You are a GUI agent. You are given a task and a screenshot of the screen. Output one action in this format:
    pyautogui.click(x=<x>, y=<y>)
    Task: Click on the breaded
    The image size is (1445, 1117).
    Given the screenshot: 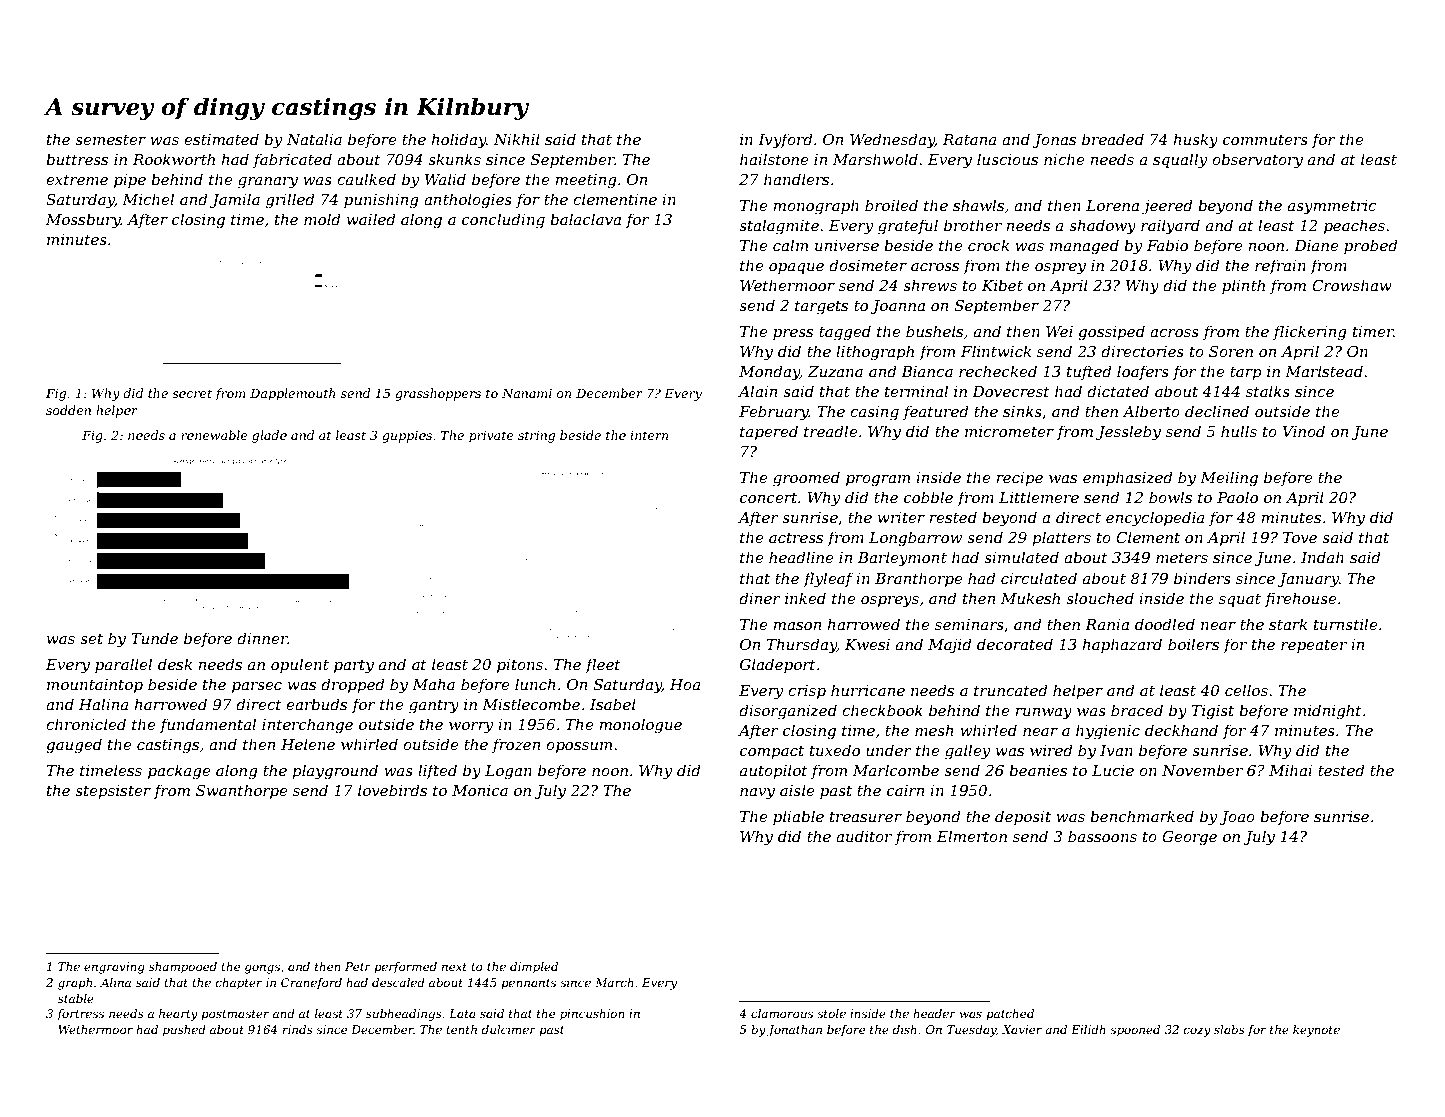 What is the action you would take?
    pyautogui.click(x=1113, y=139)
